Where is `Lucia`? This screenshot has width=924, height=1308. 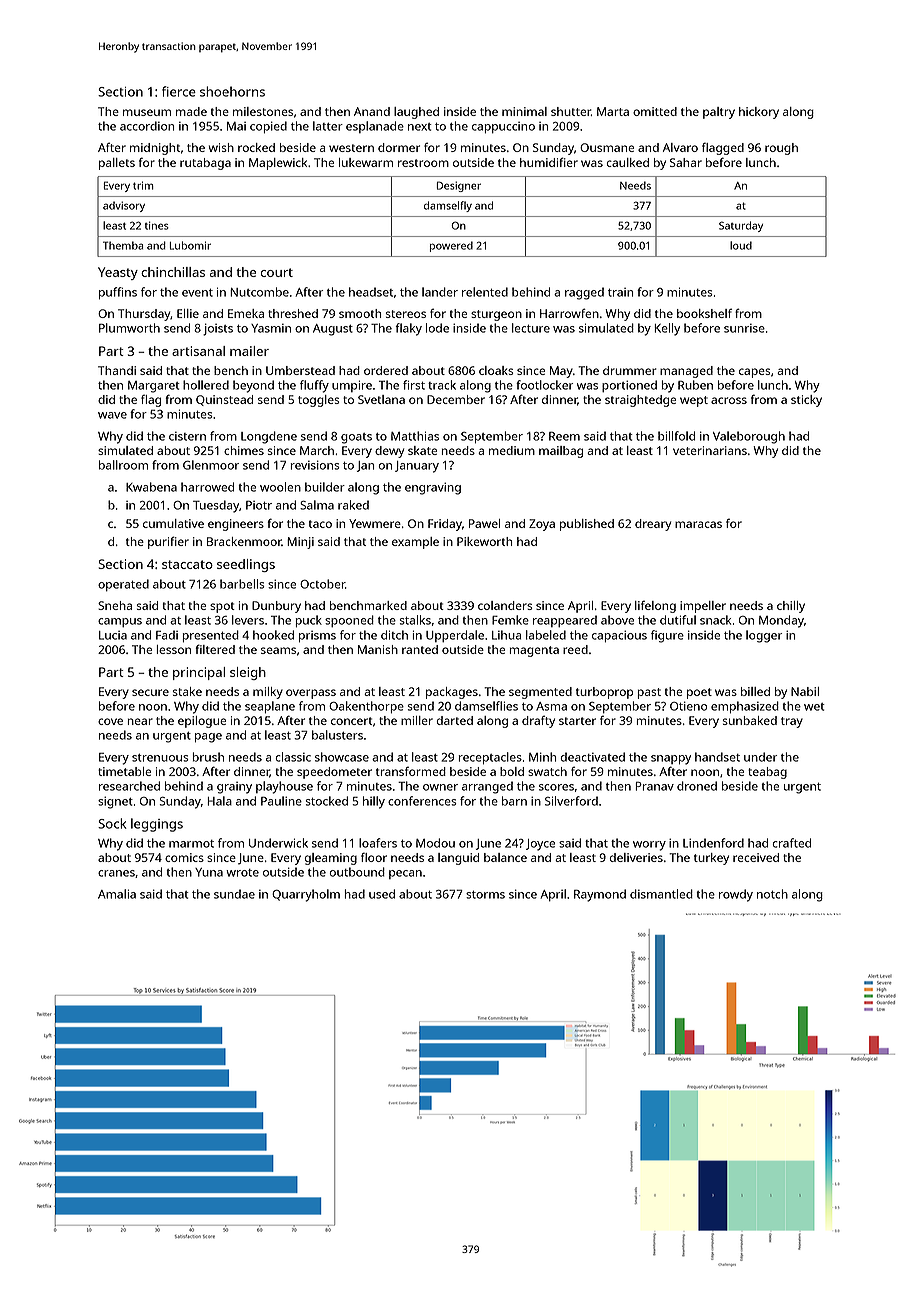
Lucia is located at coordinates (113, 635).
